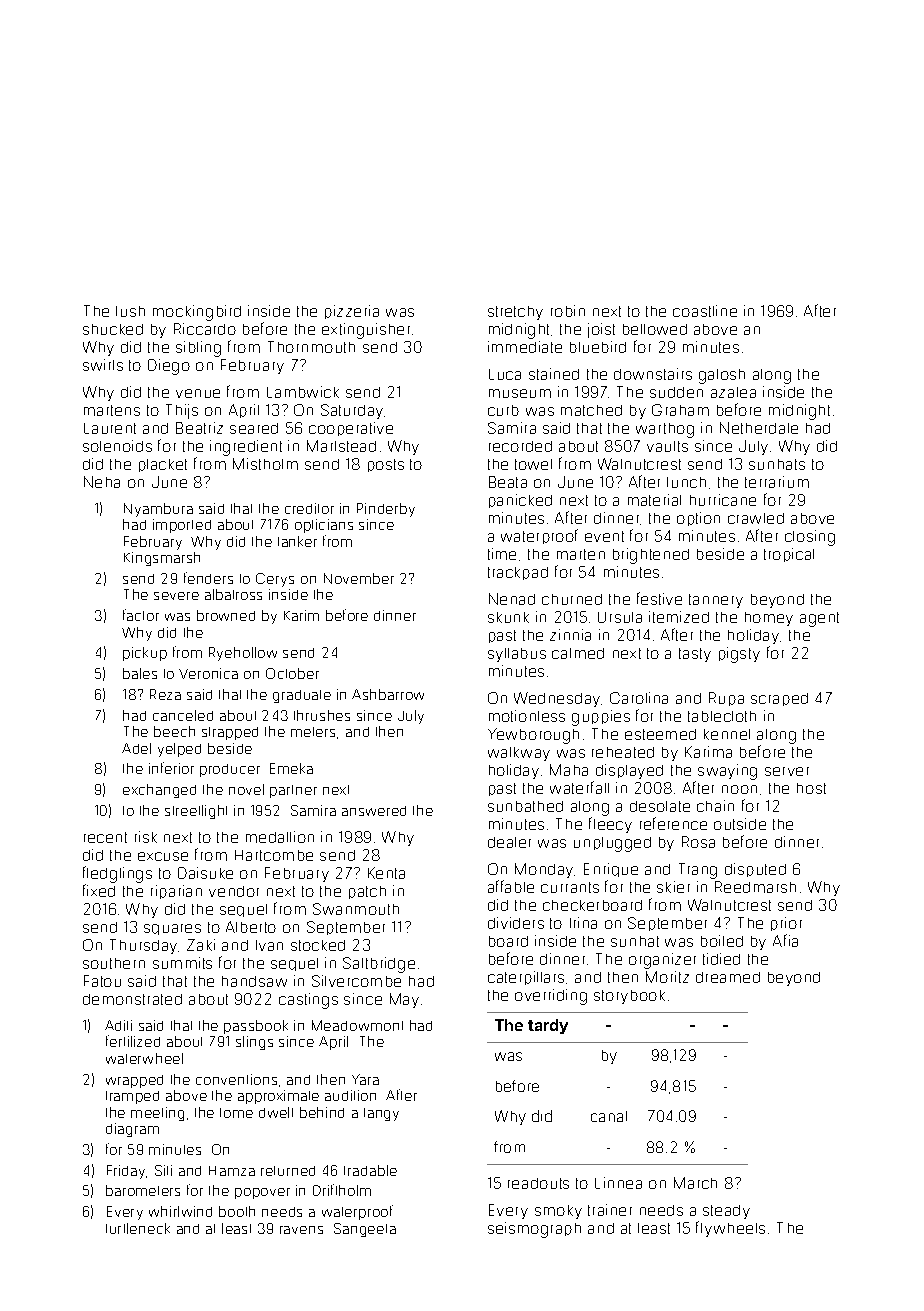 Image resolution: width=924 pixels, height=1311 pixels. I want to click on terrarium, so click(777, 482).
